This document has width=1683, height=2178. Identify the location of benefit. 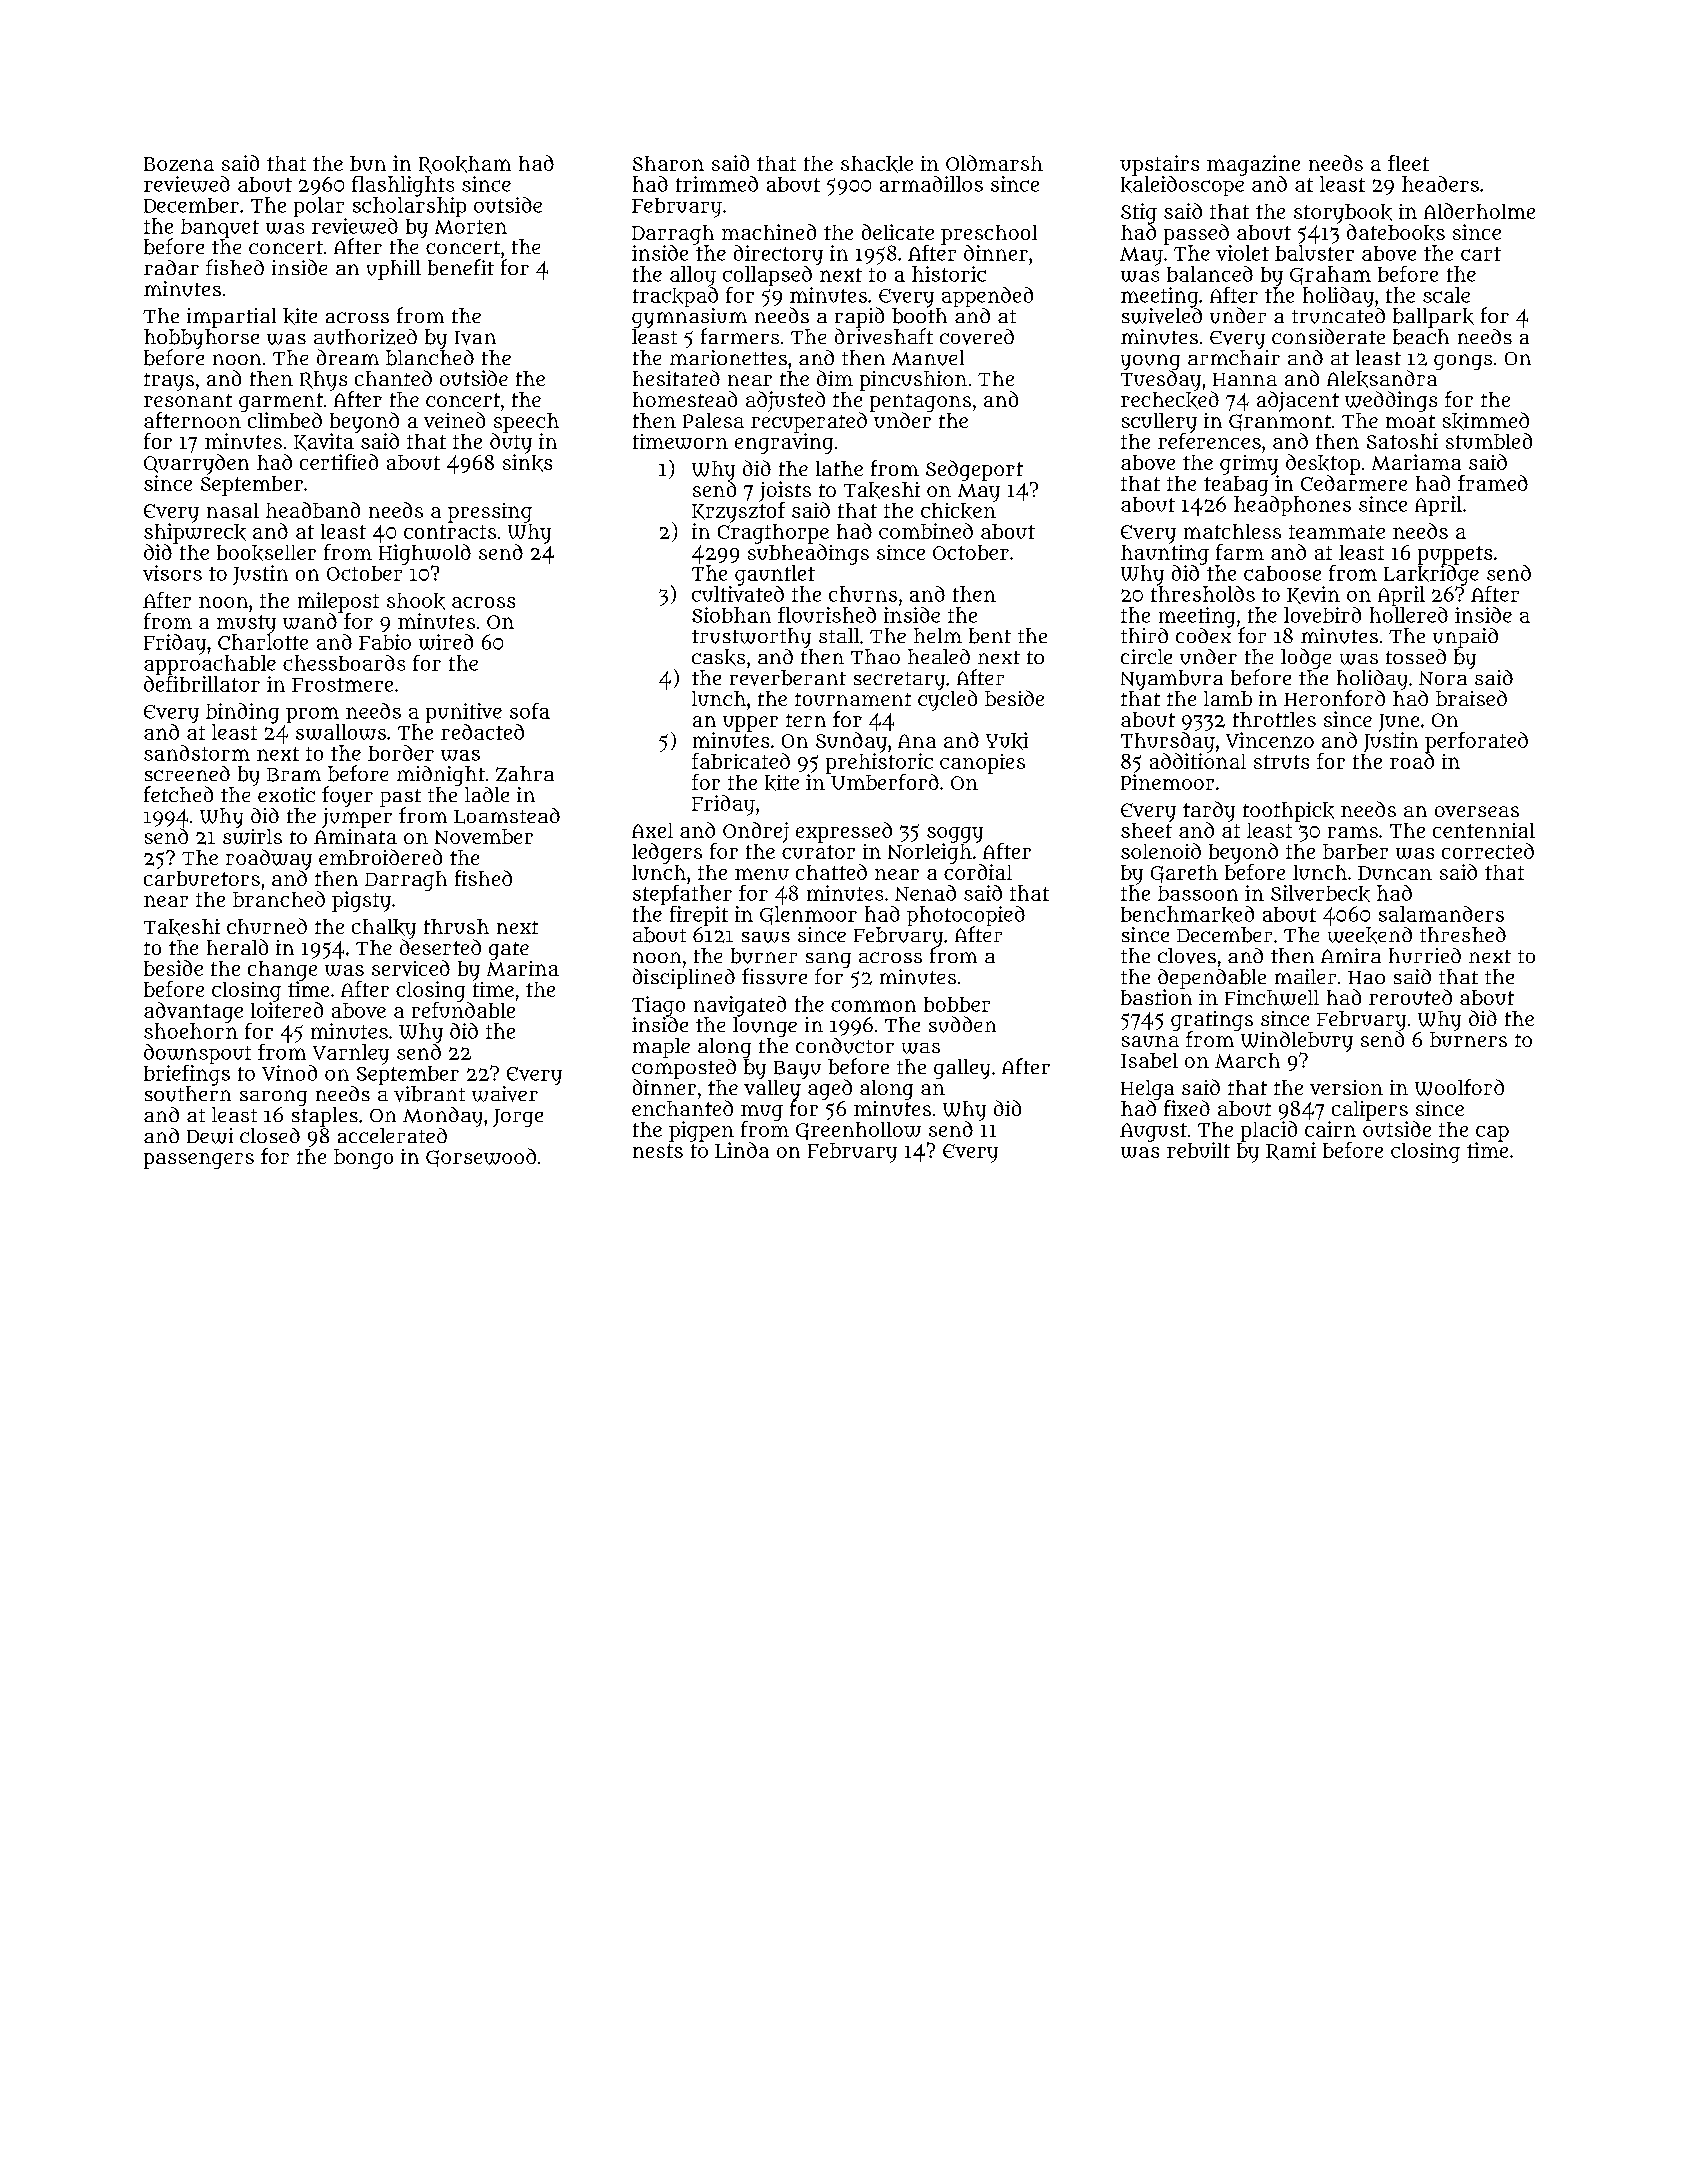
(461, 267).
